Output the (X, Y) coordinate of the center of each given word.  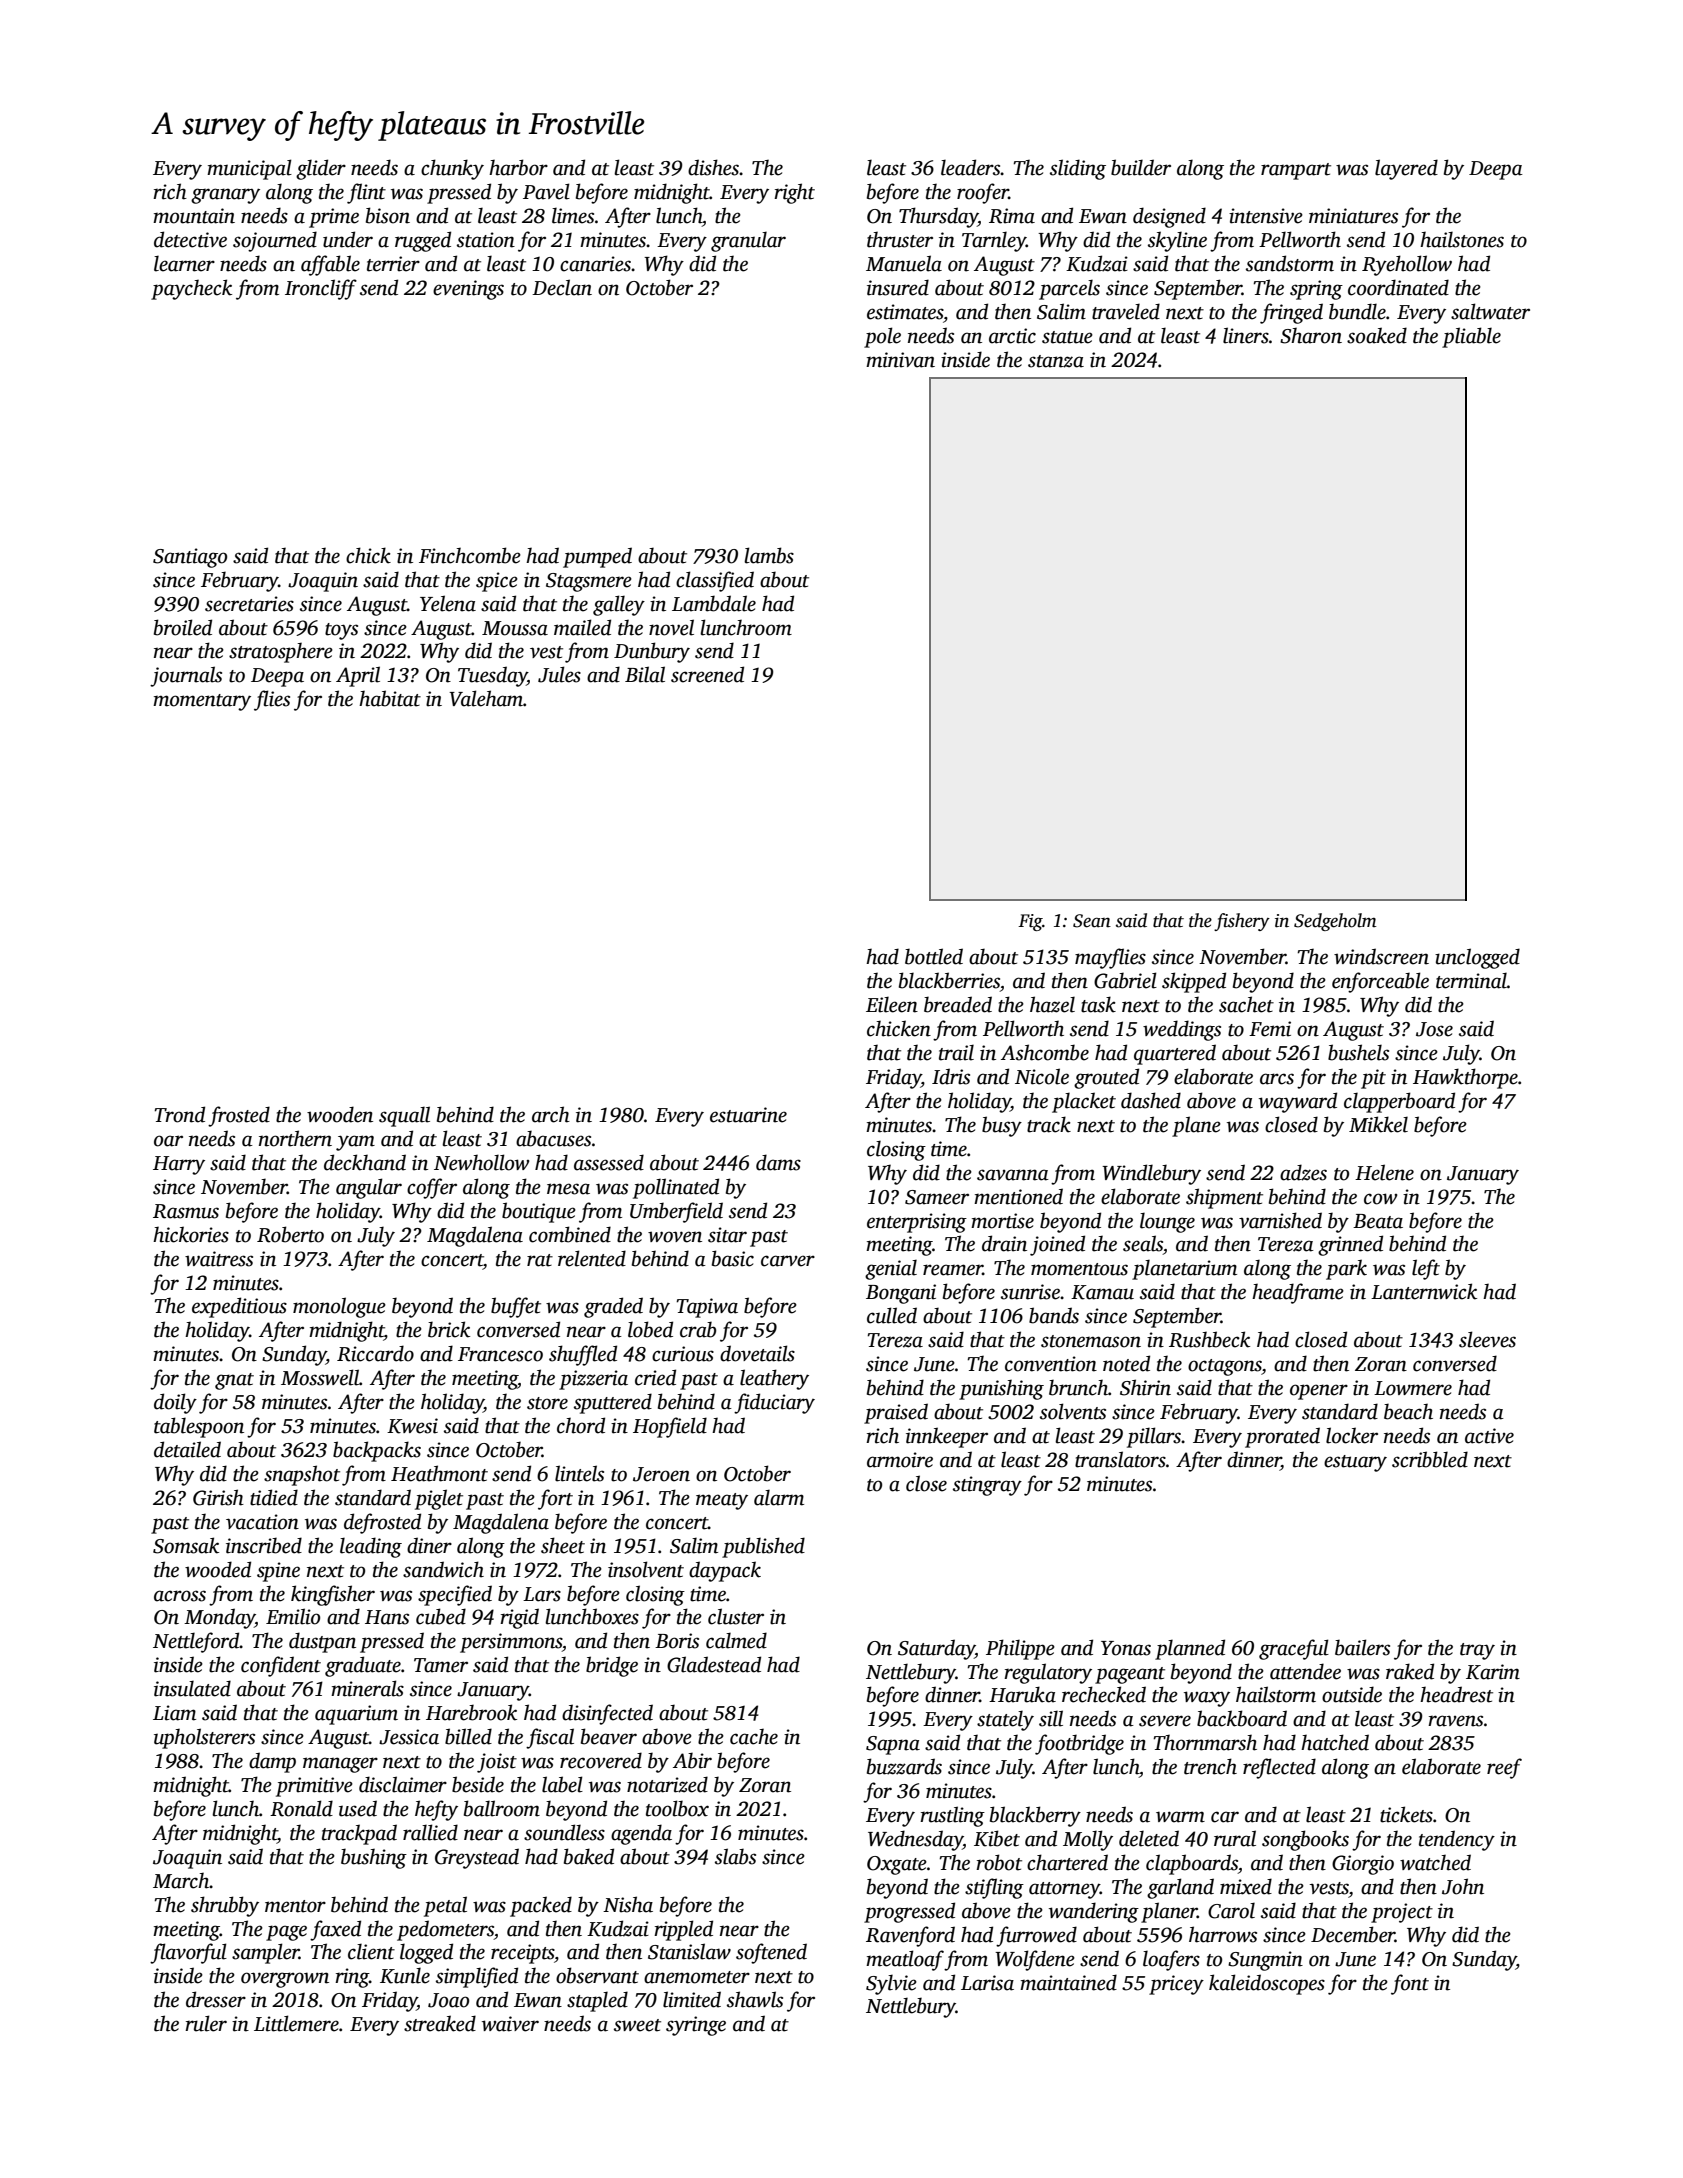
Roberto (290, 1234)
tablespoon (199, 1427)
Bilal (645, 674)
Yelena (448, 603)
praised (896, 1413)
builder (1141, 167)
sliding (1078, 169)
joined (1057, 1245)
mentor (295, 1906)
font (1410, 1984)
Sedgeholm (1335, 922)
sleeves (1487, 1339)
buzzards (904, 1766)
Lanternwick (1424, 1291)
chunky (452, 169)
